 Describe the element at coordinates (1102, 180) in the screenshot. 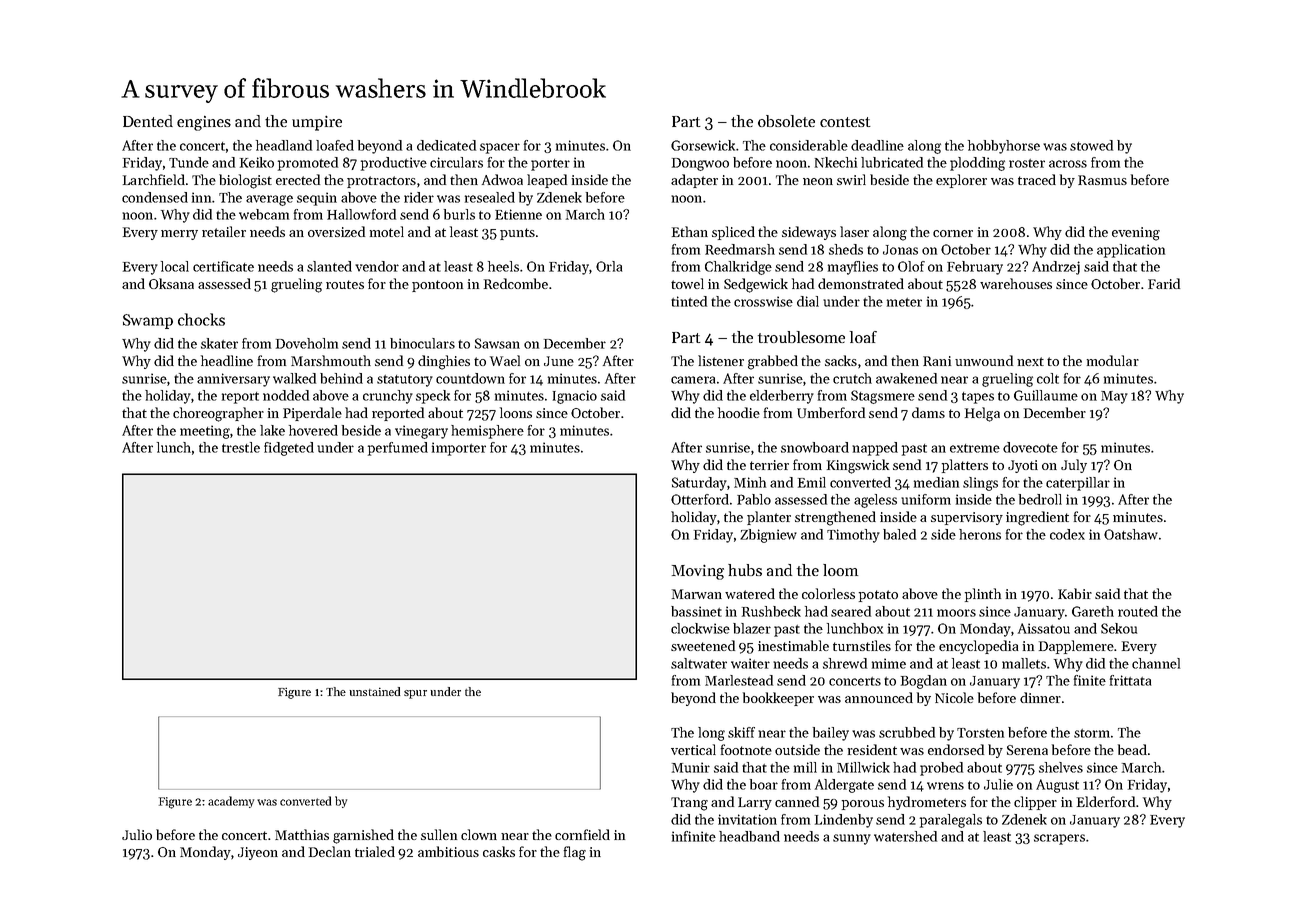

I see `Rasmus` at that location.
